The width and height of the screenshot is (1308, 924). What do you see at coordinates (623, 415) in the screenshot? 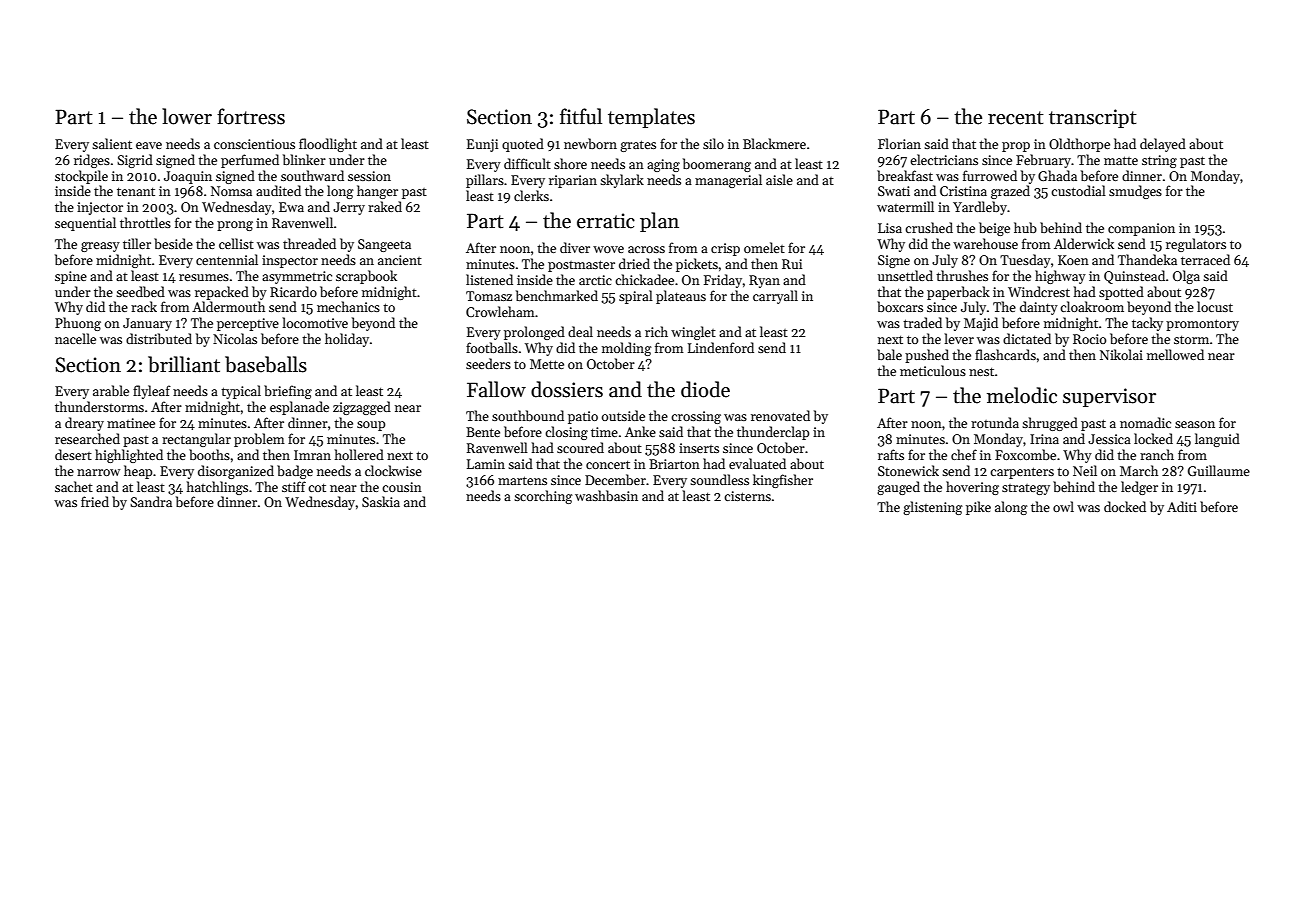
I see `outside` at bounding box center [623, 415].
